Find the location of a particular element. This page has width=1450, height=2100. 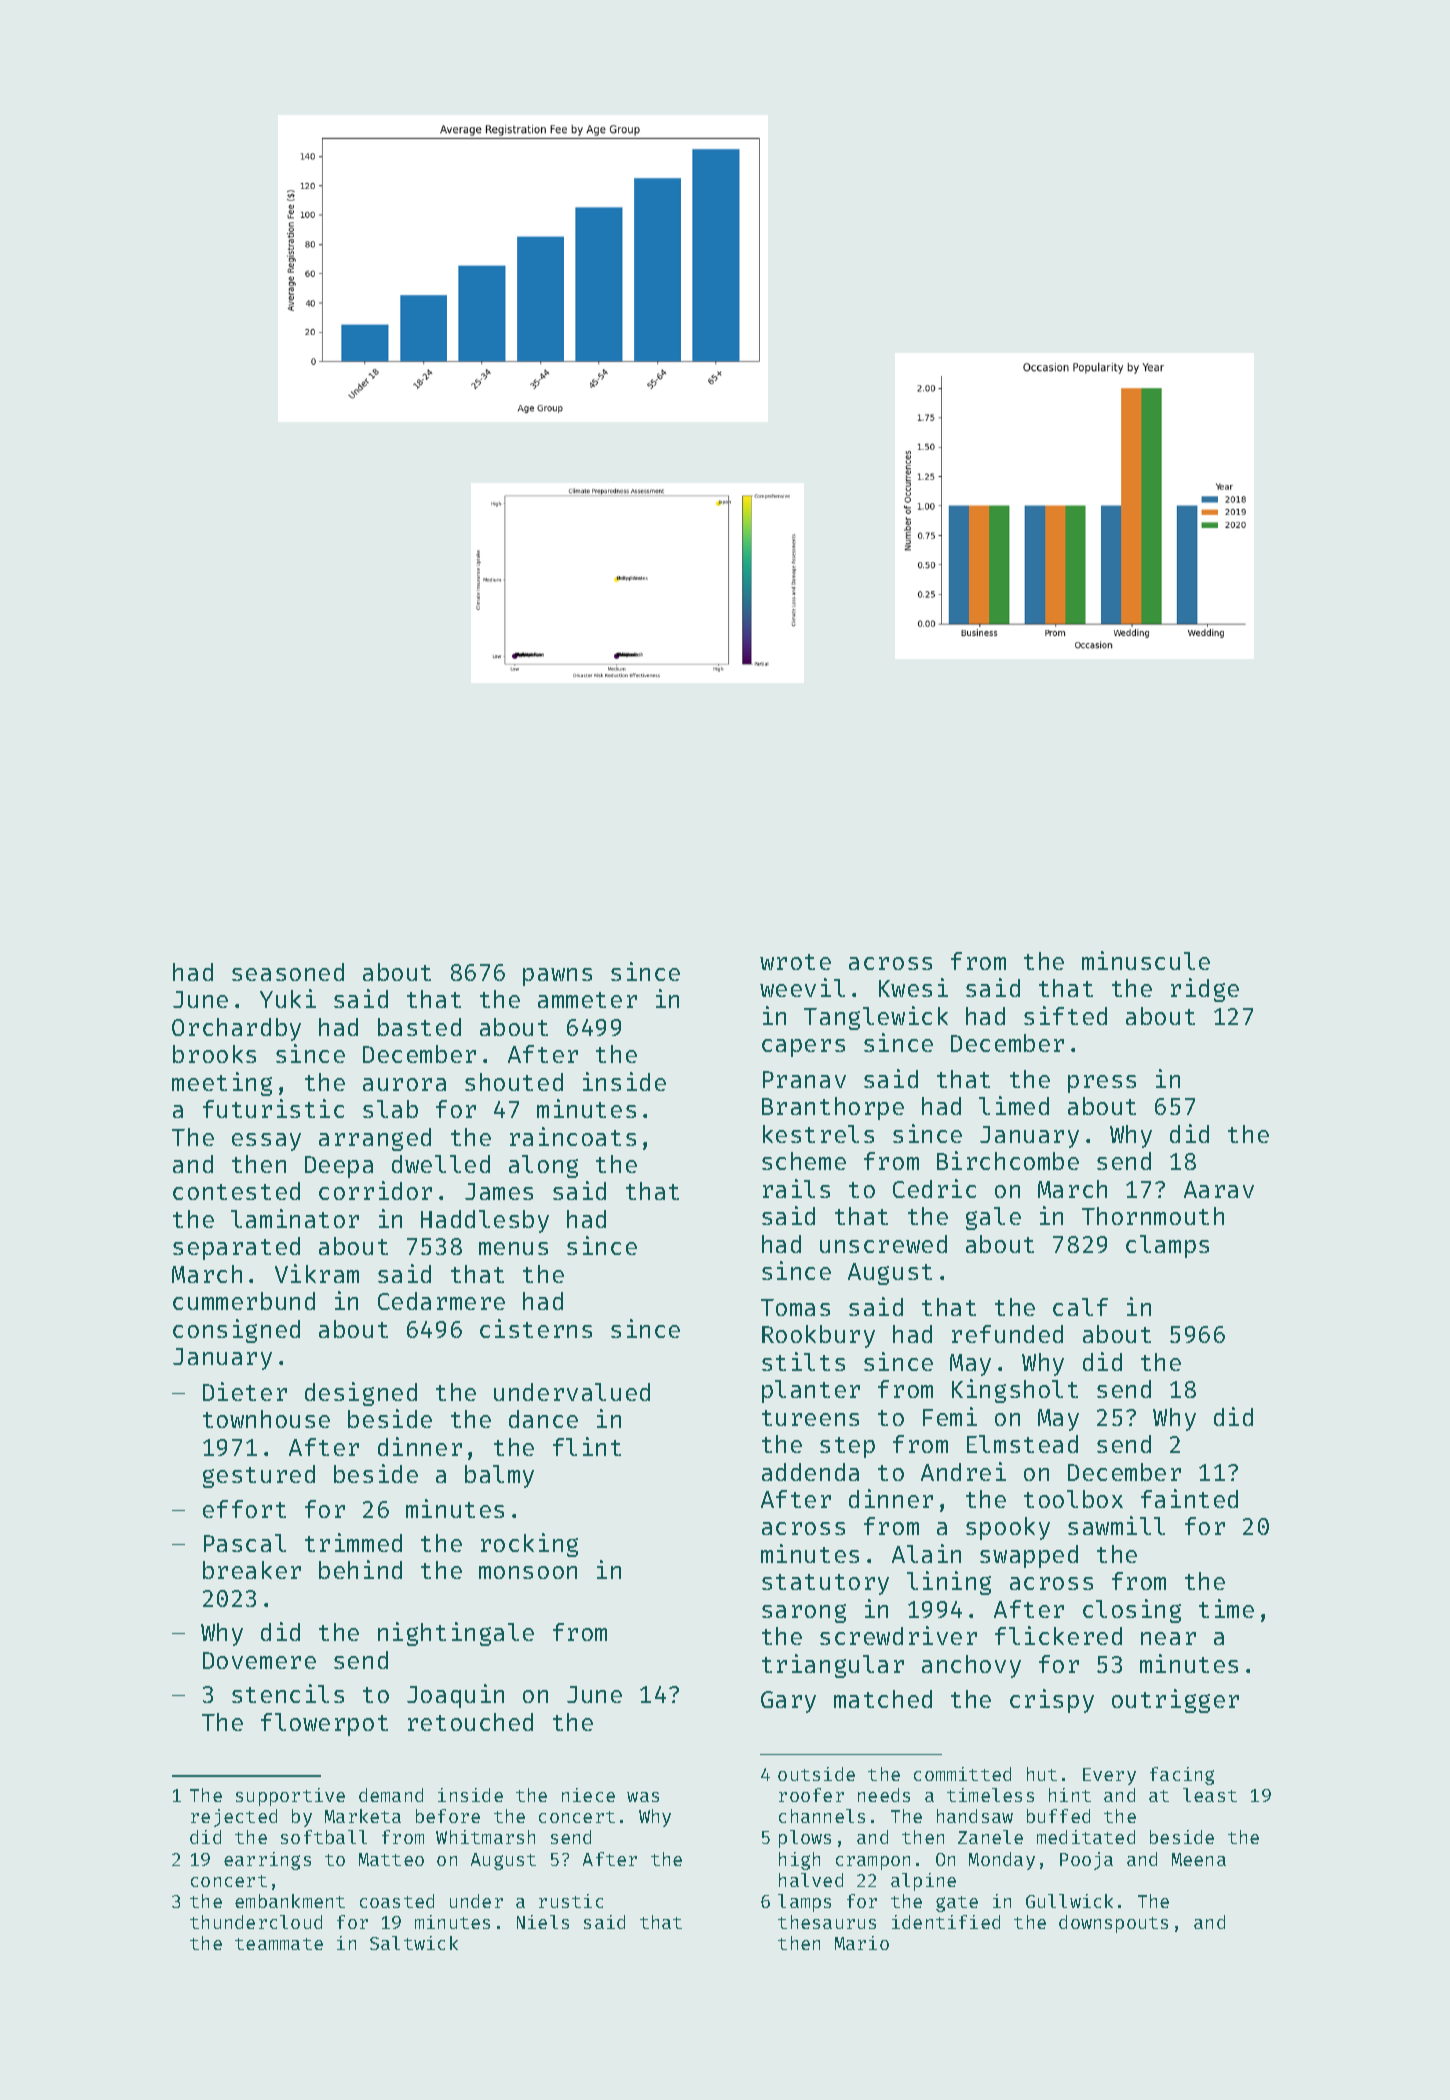

statutory is located at coordinates (825, 1584).
